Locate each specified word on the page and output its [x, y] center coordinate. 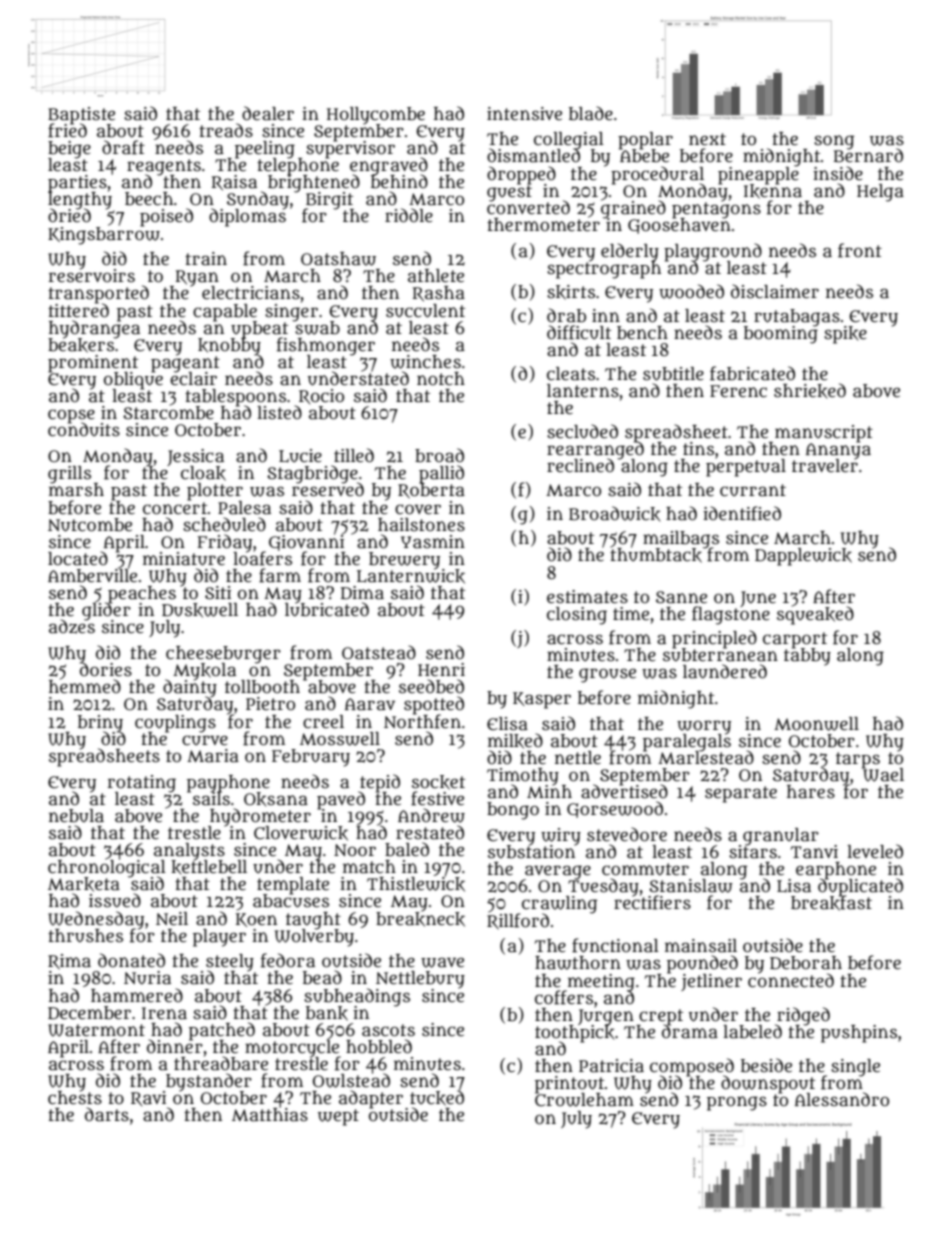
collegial [569, 140]
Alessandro [842, 1099]
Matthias [270, 1115]
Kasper [542, 700]
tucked [437, 1098]
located [78, 558]
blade [591, 113]
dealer [268, 113]
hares [811, 792]
